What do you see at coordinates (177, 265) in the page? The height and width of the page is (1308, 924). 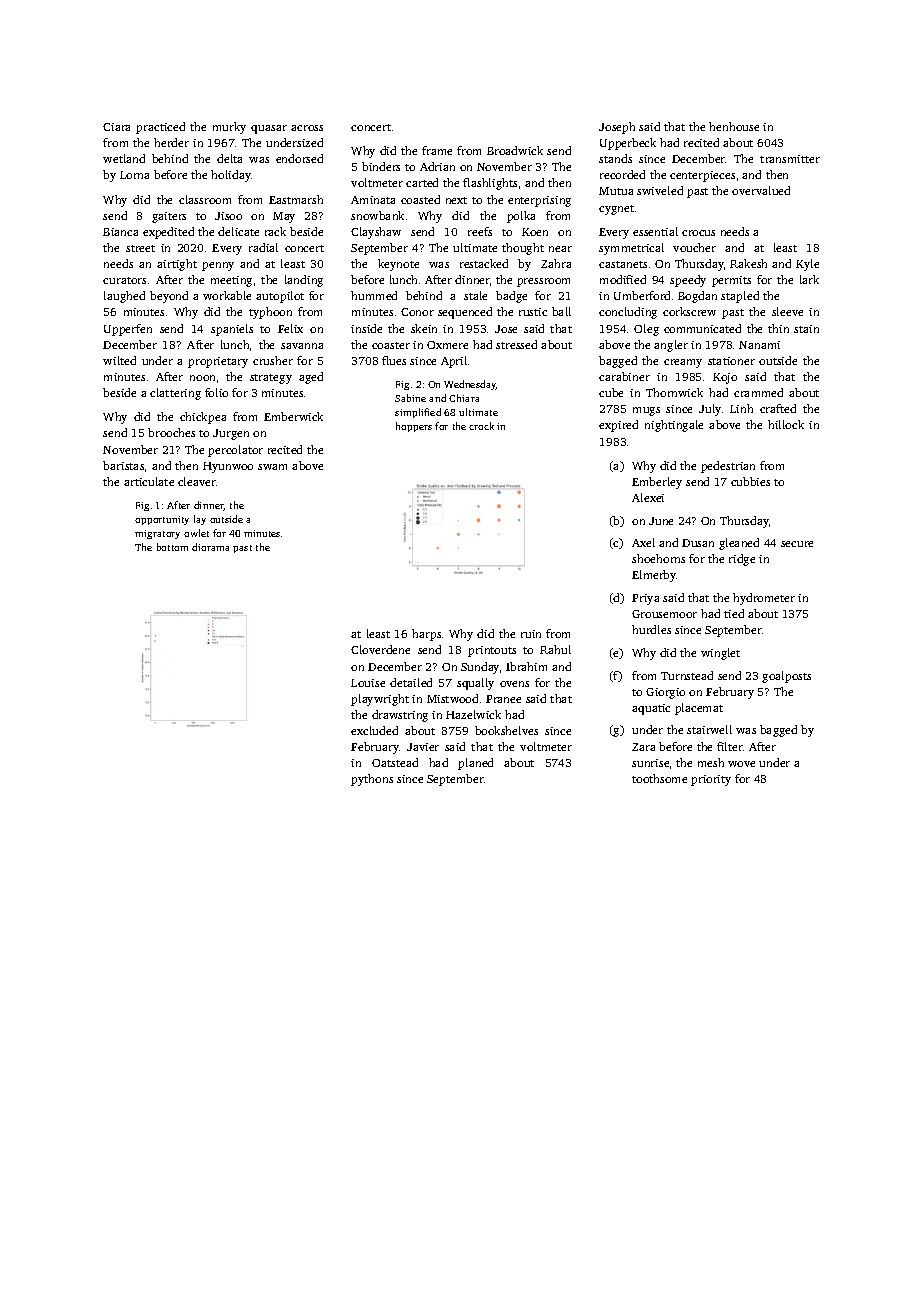 I see `airtight` at bounding box center [177, 265].
